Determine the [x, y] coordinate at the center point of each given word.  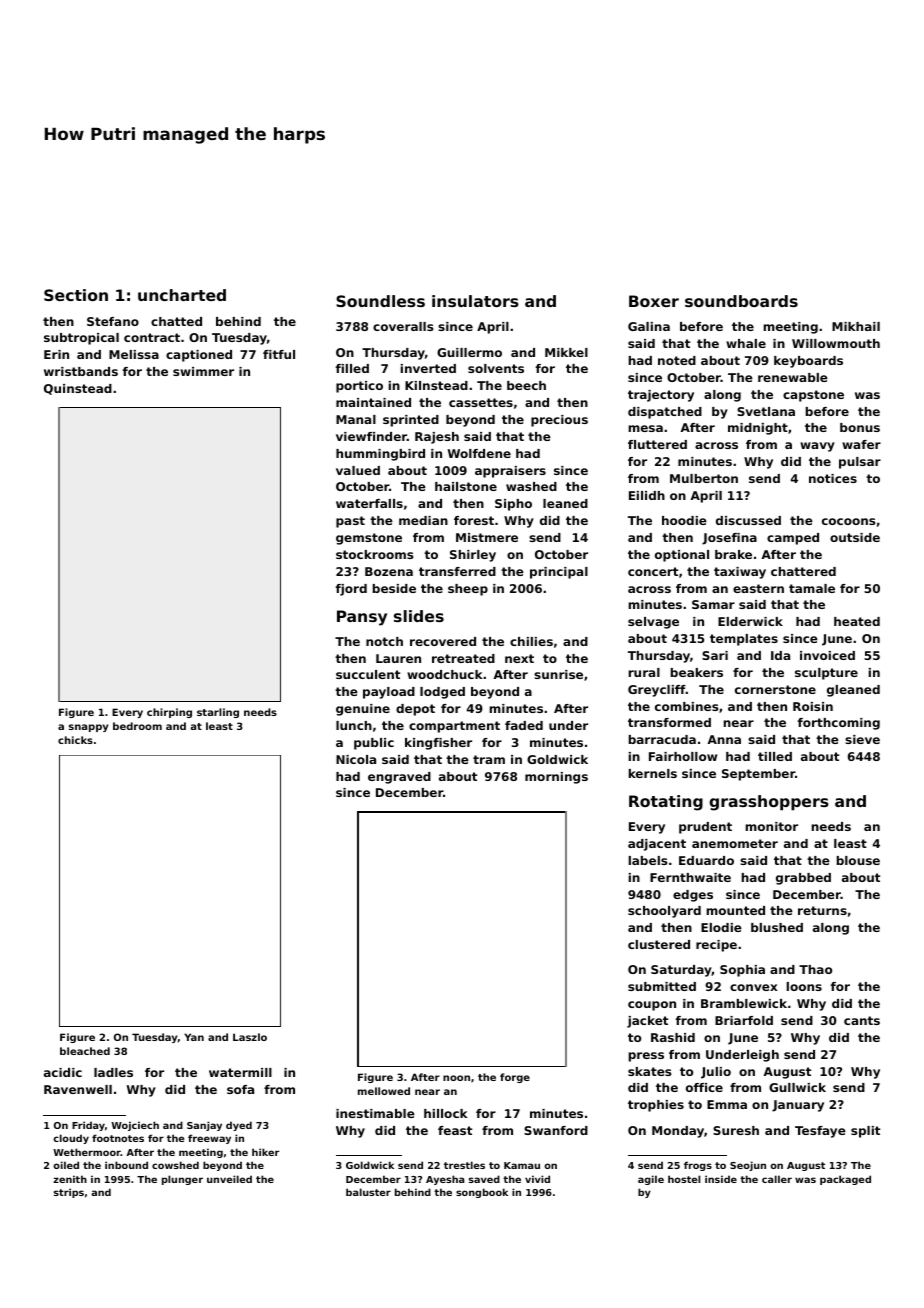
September [758, 775]
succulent [368, 674]
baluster [368, 1192]
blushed [777, 927]
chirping [169, 713]
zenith [70, 1179]
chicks [75, 740]
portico [359, 387]
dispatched [665, 413]
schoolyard [664, 912]
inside [721, 1179]
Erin [56, 354]
